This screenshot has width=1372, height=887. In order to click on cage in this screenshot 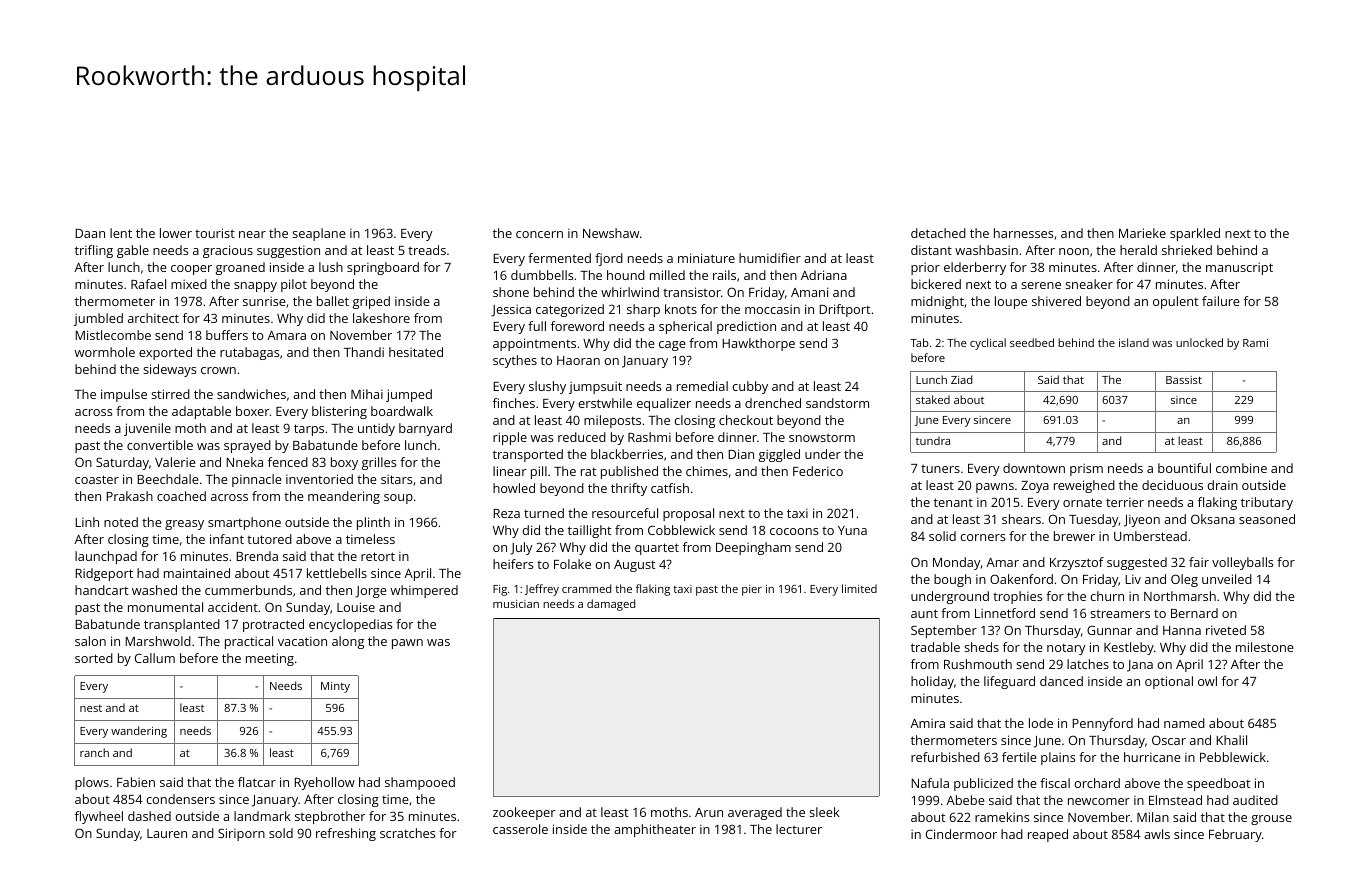, I will do `click(672, 346)`.
